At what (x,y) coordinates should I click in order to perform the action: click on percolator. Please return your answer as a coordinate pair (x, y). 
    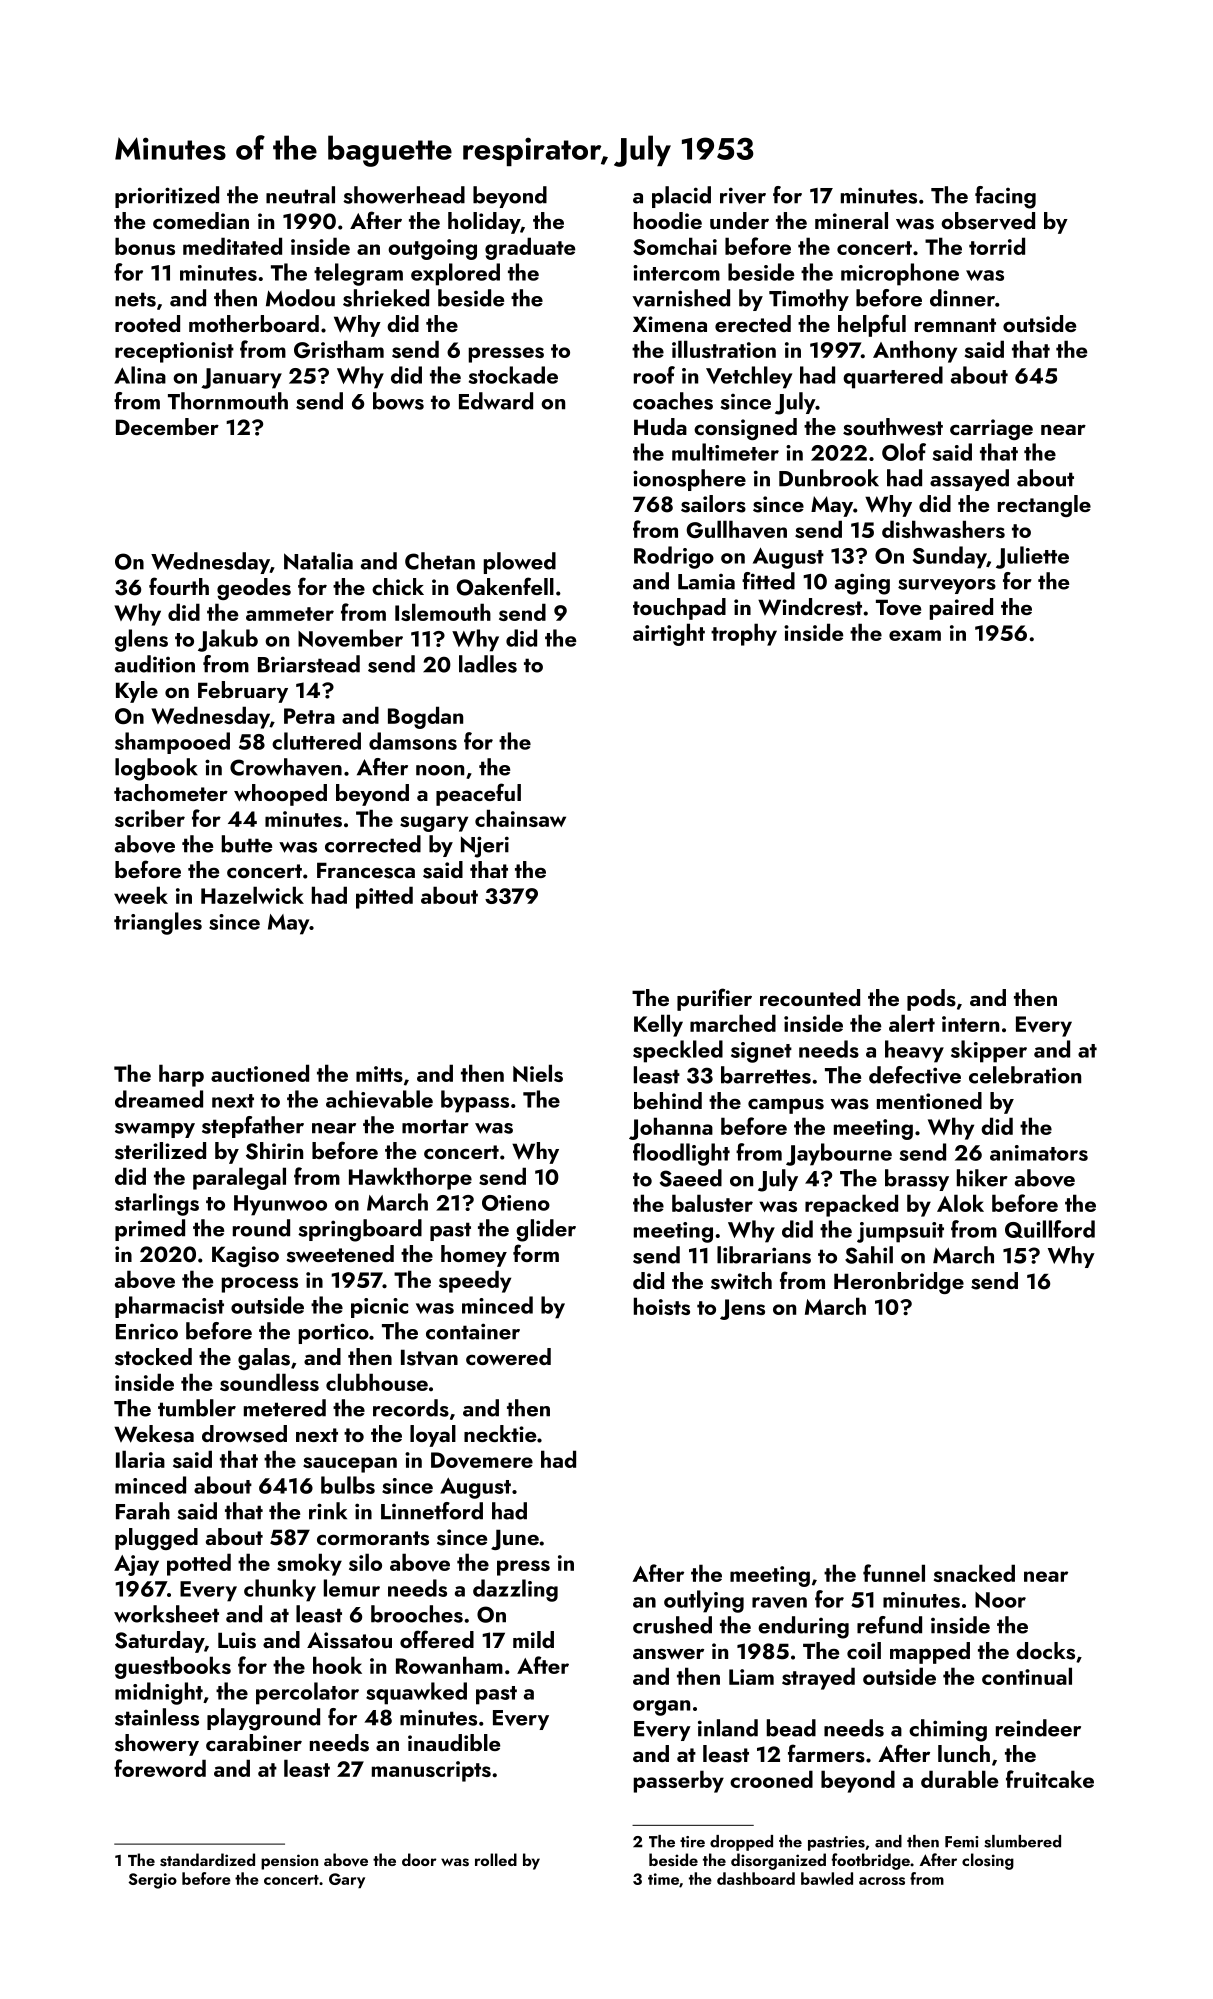
    Looking at the image, I should click on (307, 1693).
